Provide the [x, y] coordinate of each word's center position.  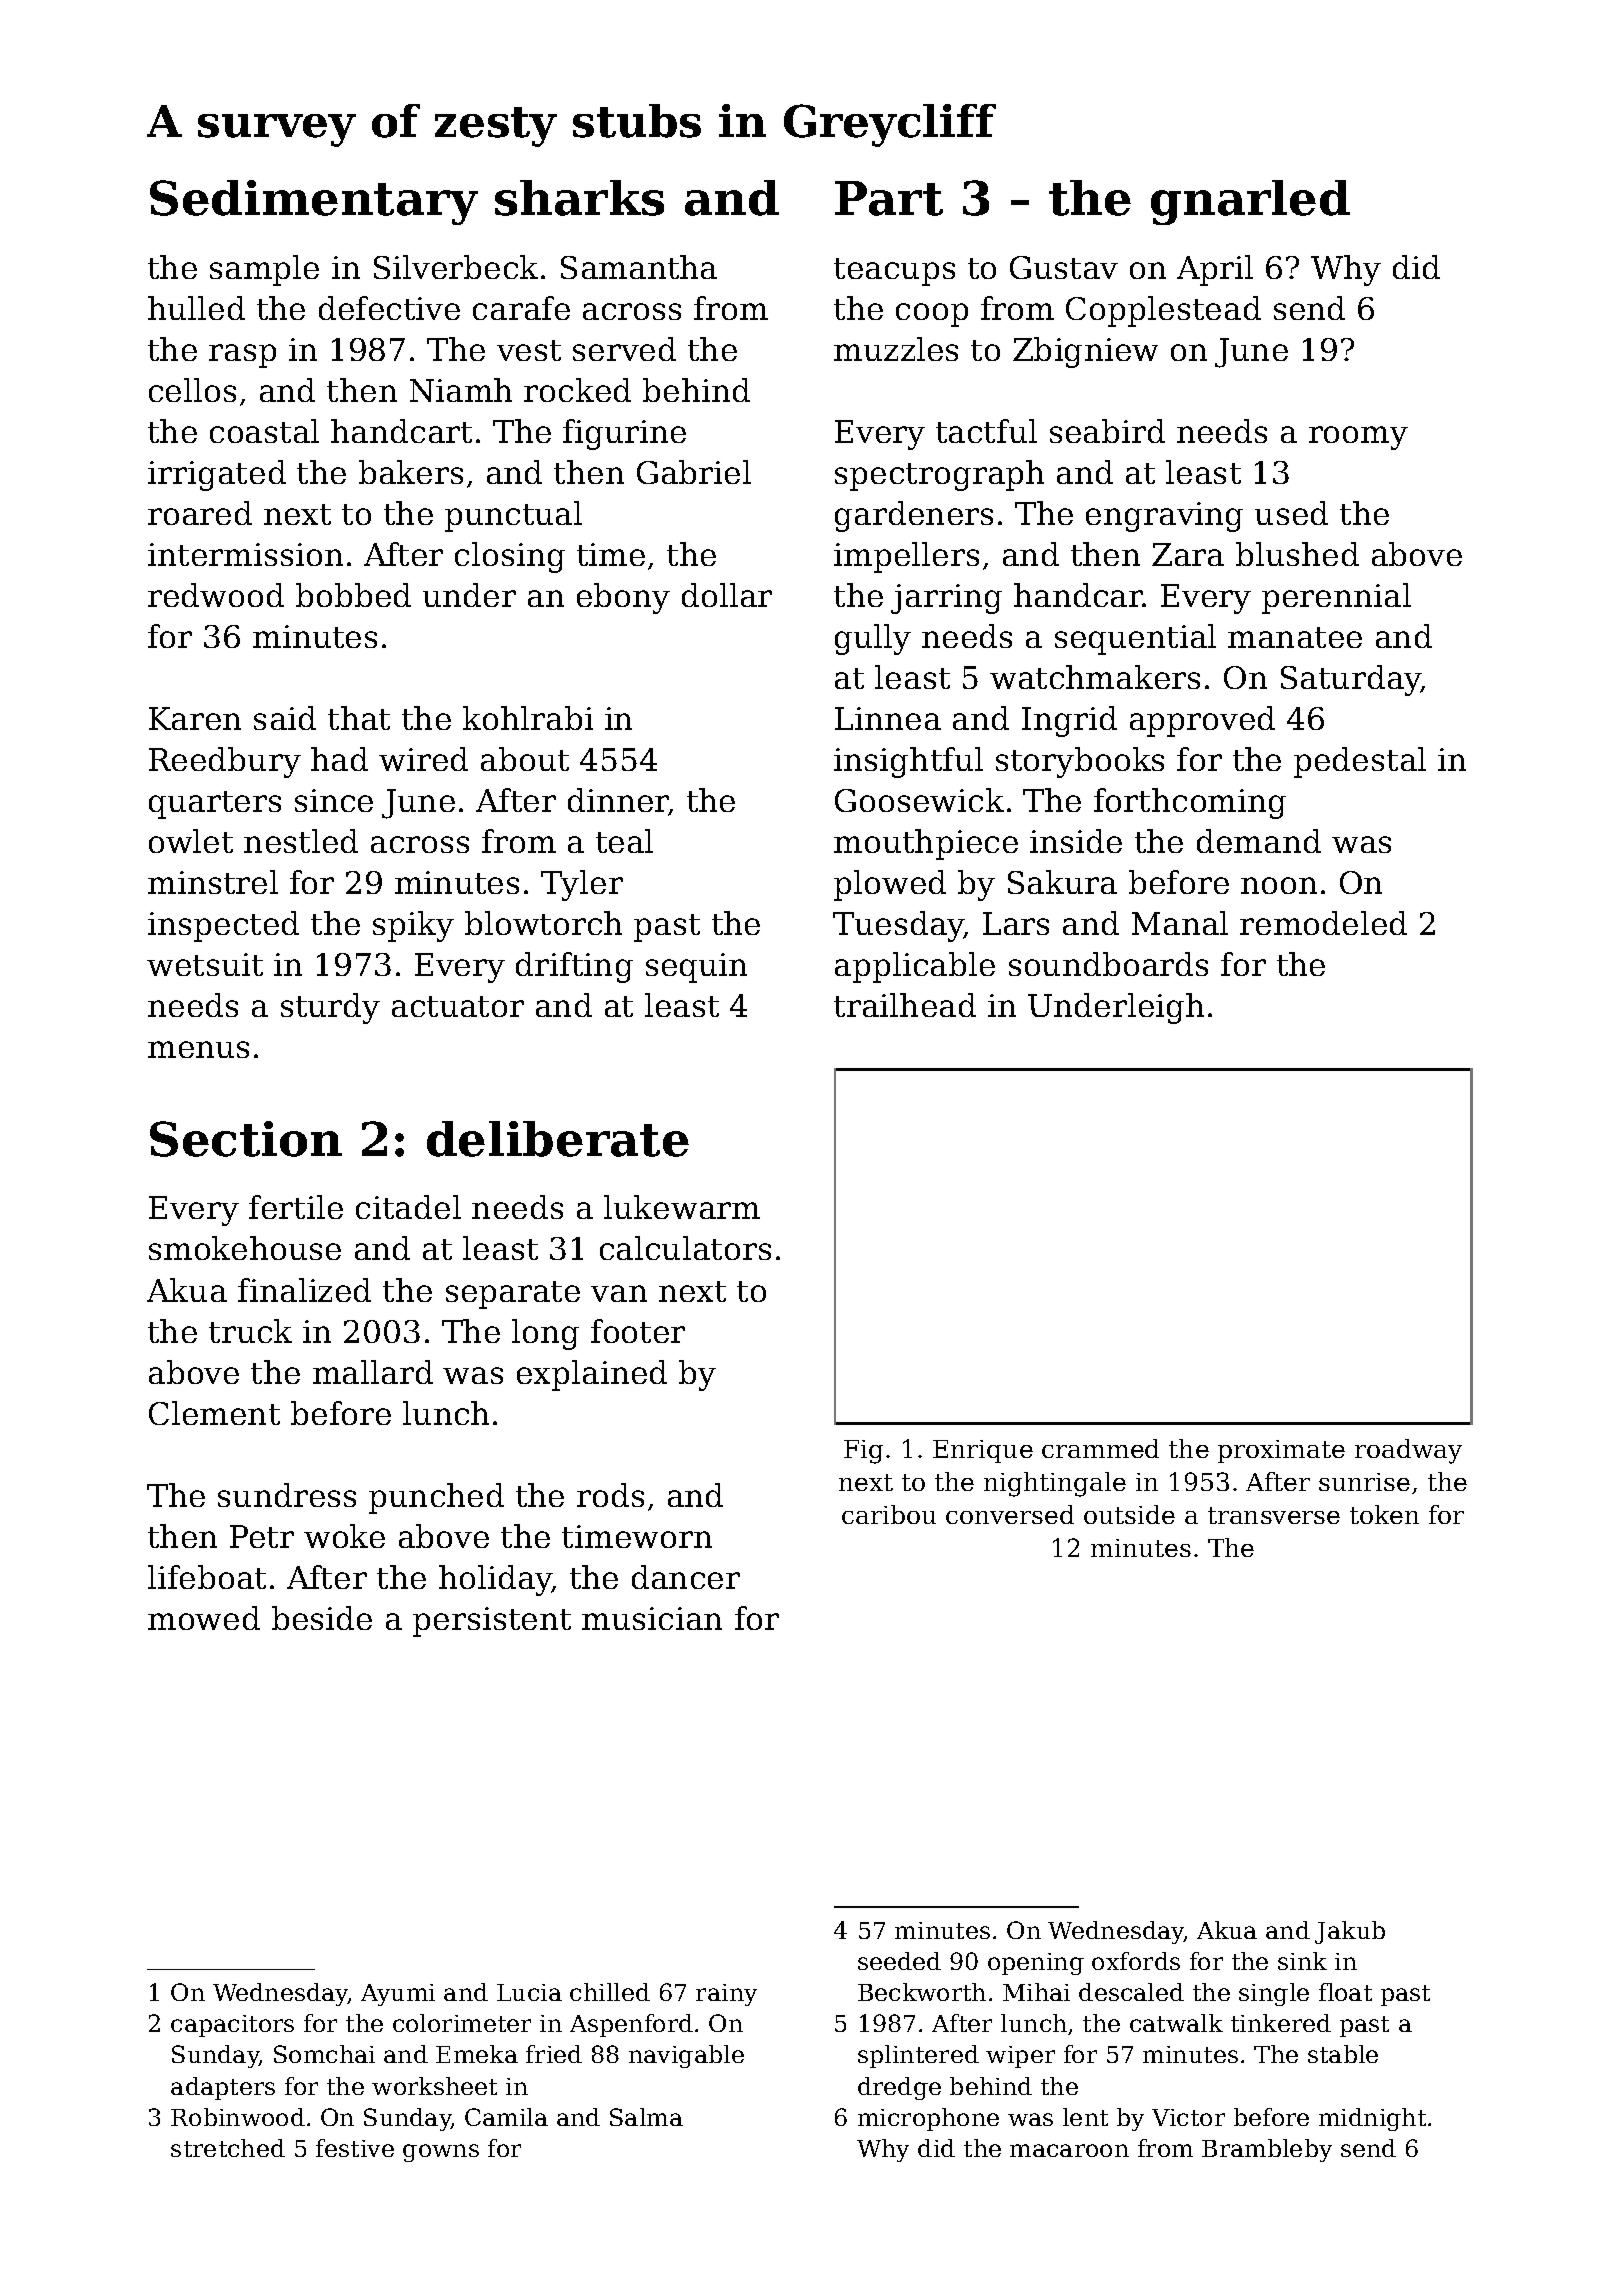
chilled [610, 1992]
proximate [1281, 1451]
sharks [579, 198]
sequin [696, 968]
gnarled [1250, 202]
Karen [195, 718]
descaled [1131, 1992]
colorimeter [462, 2023]
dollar [727, 595]
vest [529, 350]
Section [246, 1139]
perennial [1336, 598]
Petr [262, 1536]
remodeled [1323, 923]
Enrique [983, 1451]
